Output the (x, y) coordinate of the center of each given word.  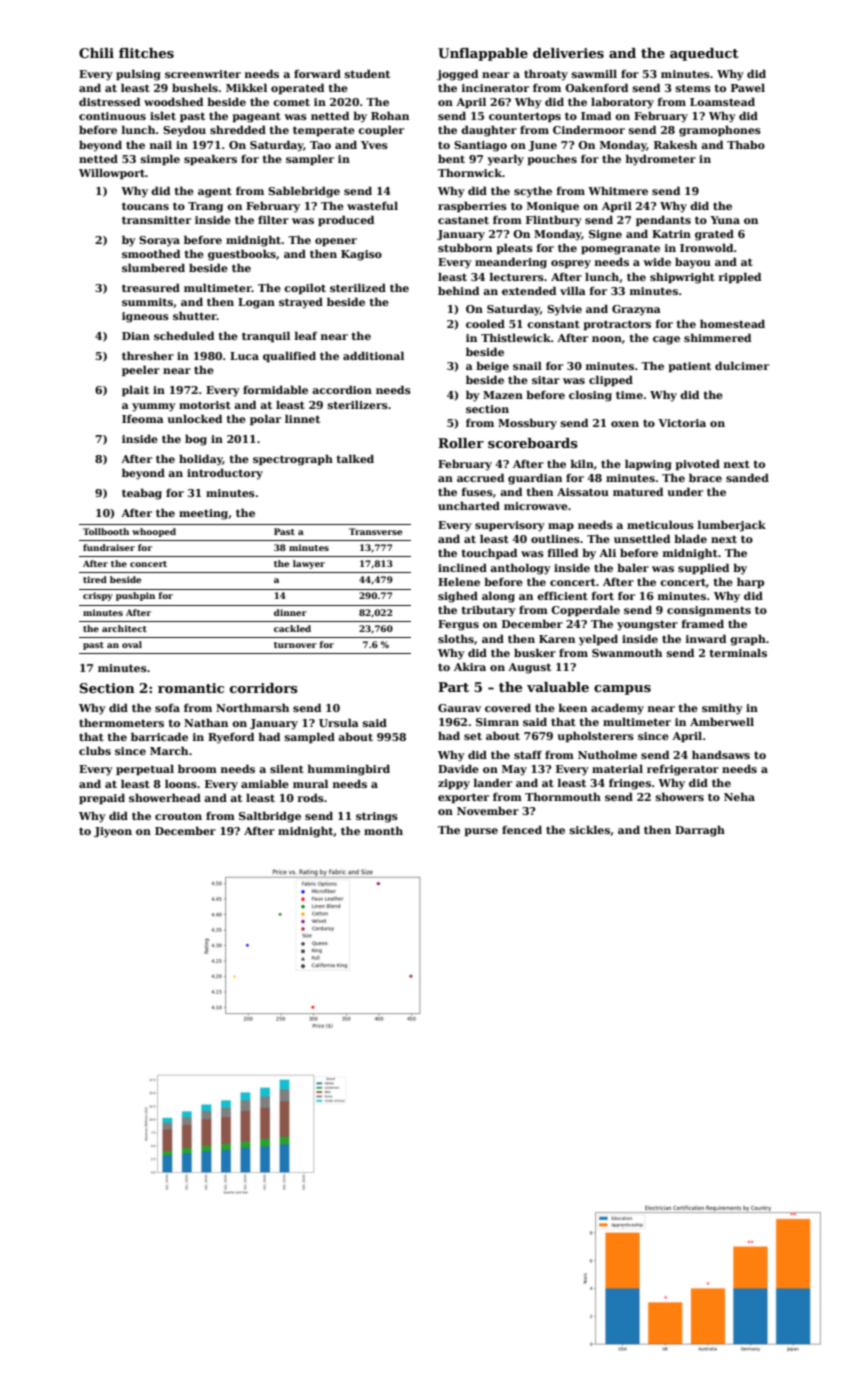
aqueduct (704, 54)
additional (373, 355)
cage (666, 340)
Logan (256, 303)
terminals (738, 652)
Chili (96, 53)
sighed (458, 597)
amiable (265, 783)
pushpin (135, 596)
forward (317, 73)
